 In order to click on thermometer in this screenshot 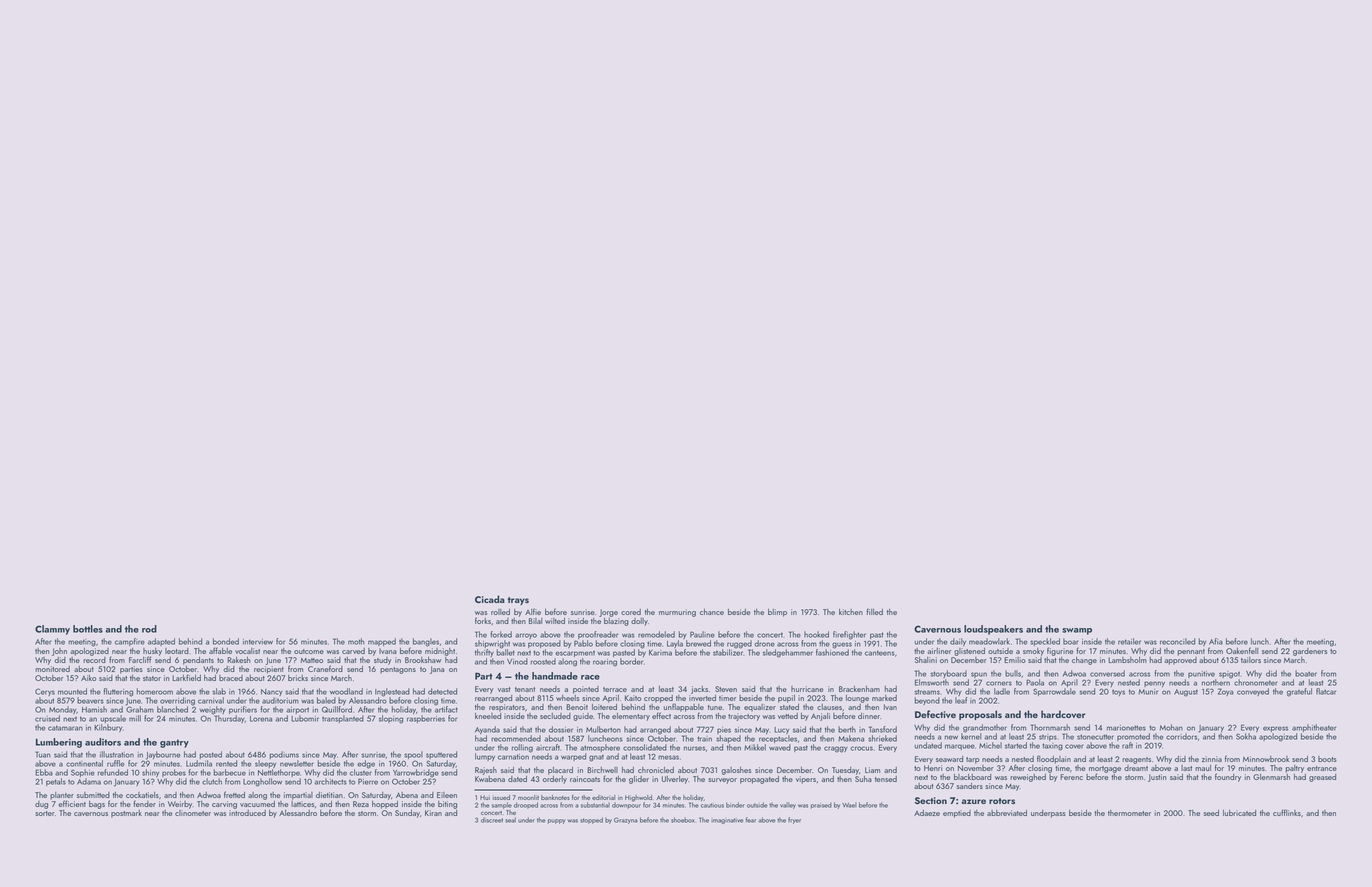, I will do `click(1129, 813)`.
